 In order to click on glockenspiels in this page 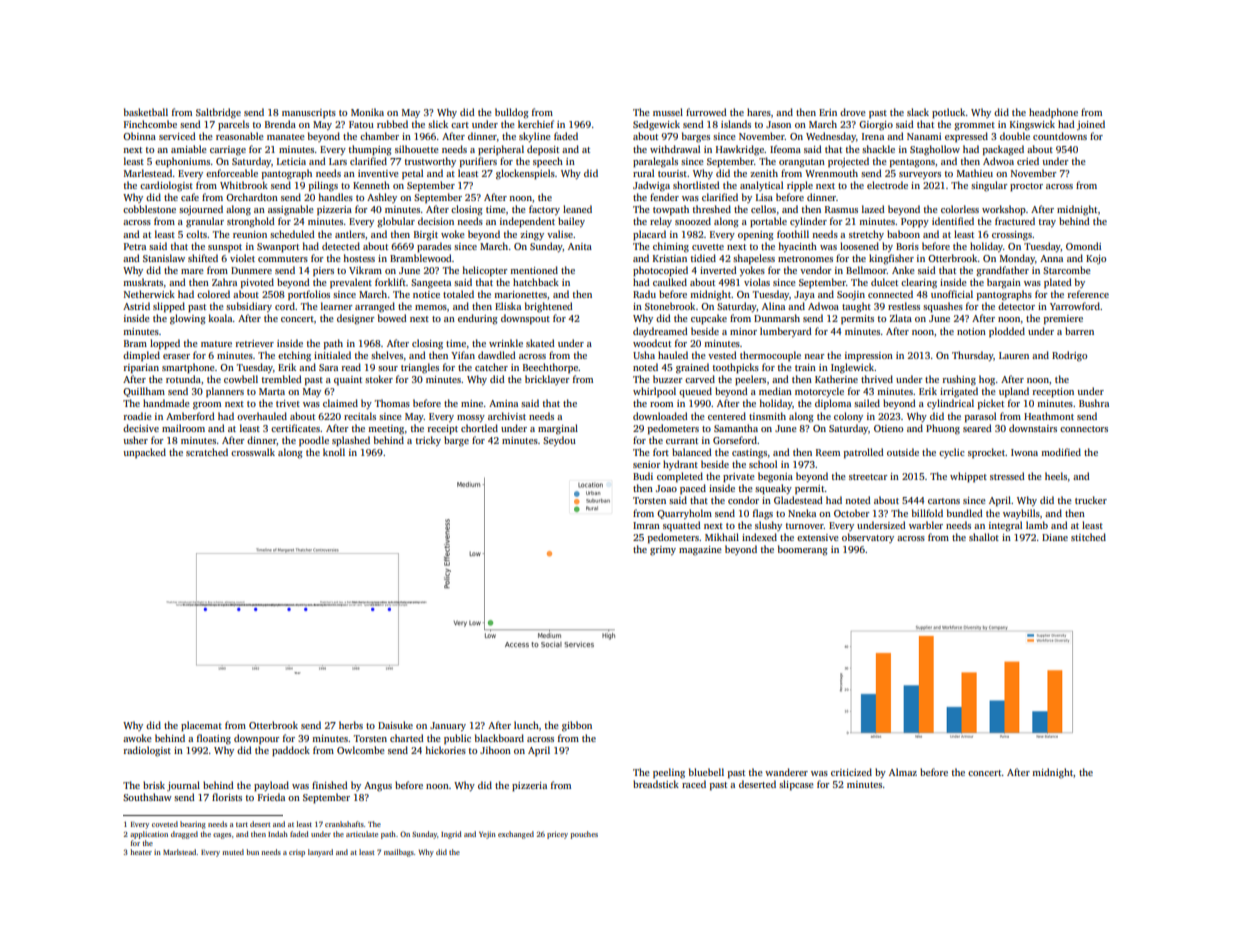, I will do `click(525, 174)`.
